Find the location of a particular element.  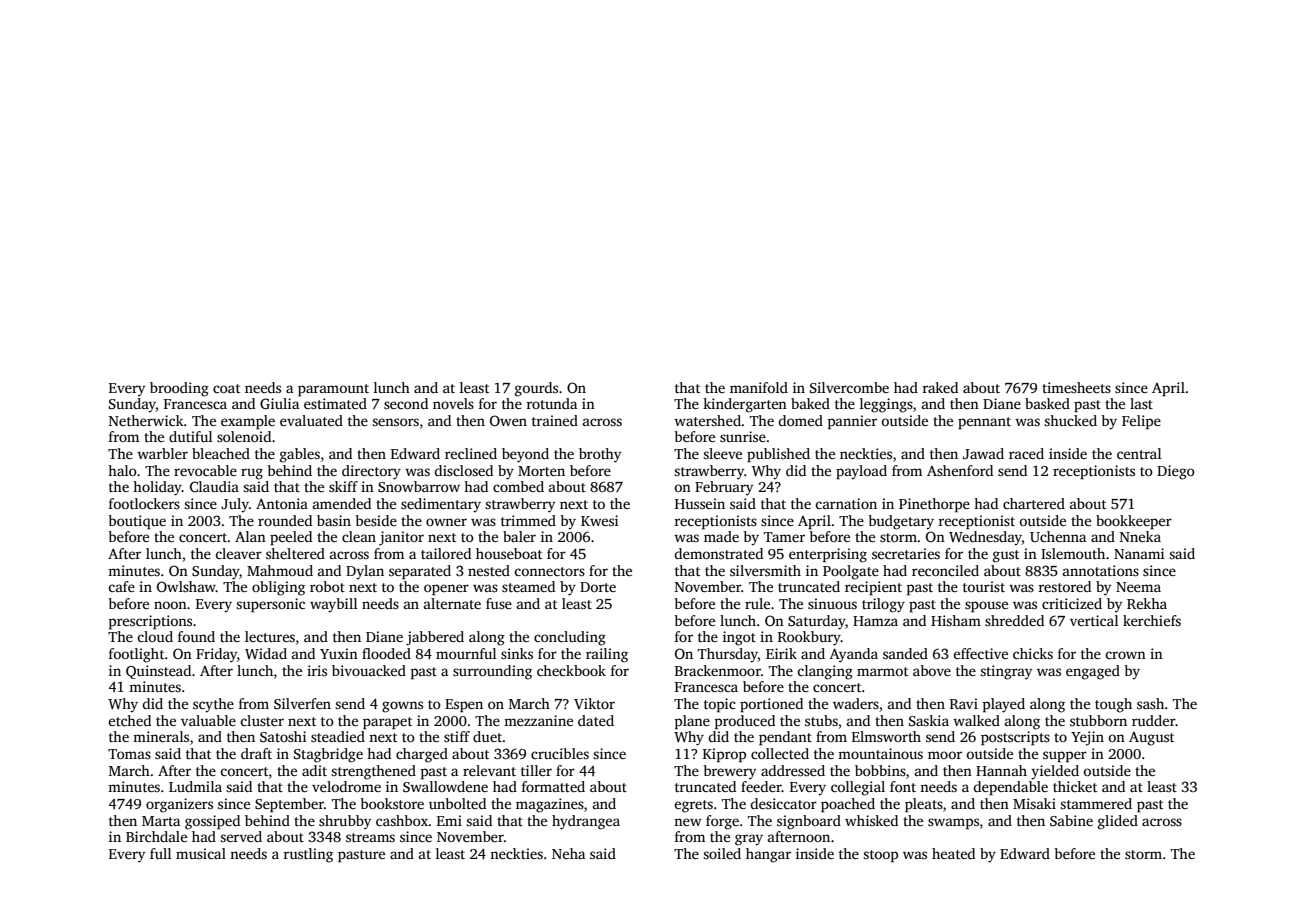

waybill is located at coordinates (334, 605).
